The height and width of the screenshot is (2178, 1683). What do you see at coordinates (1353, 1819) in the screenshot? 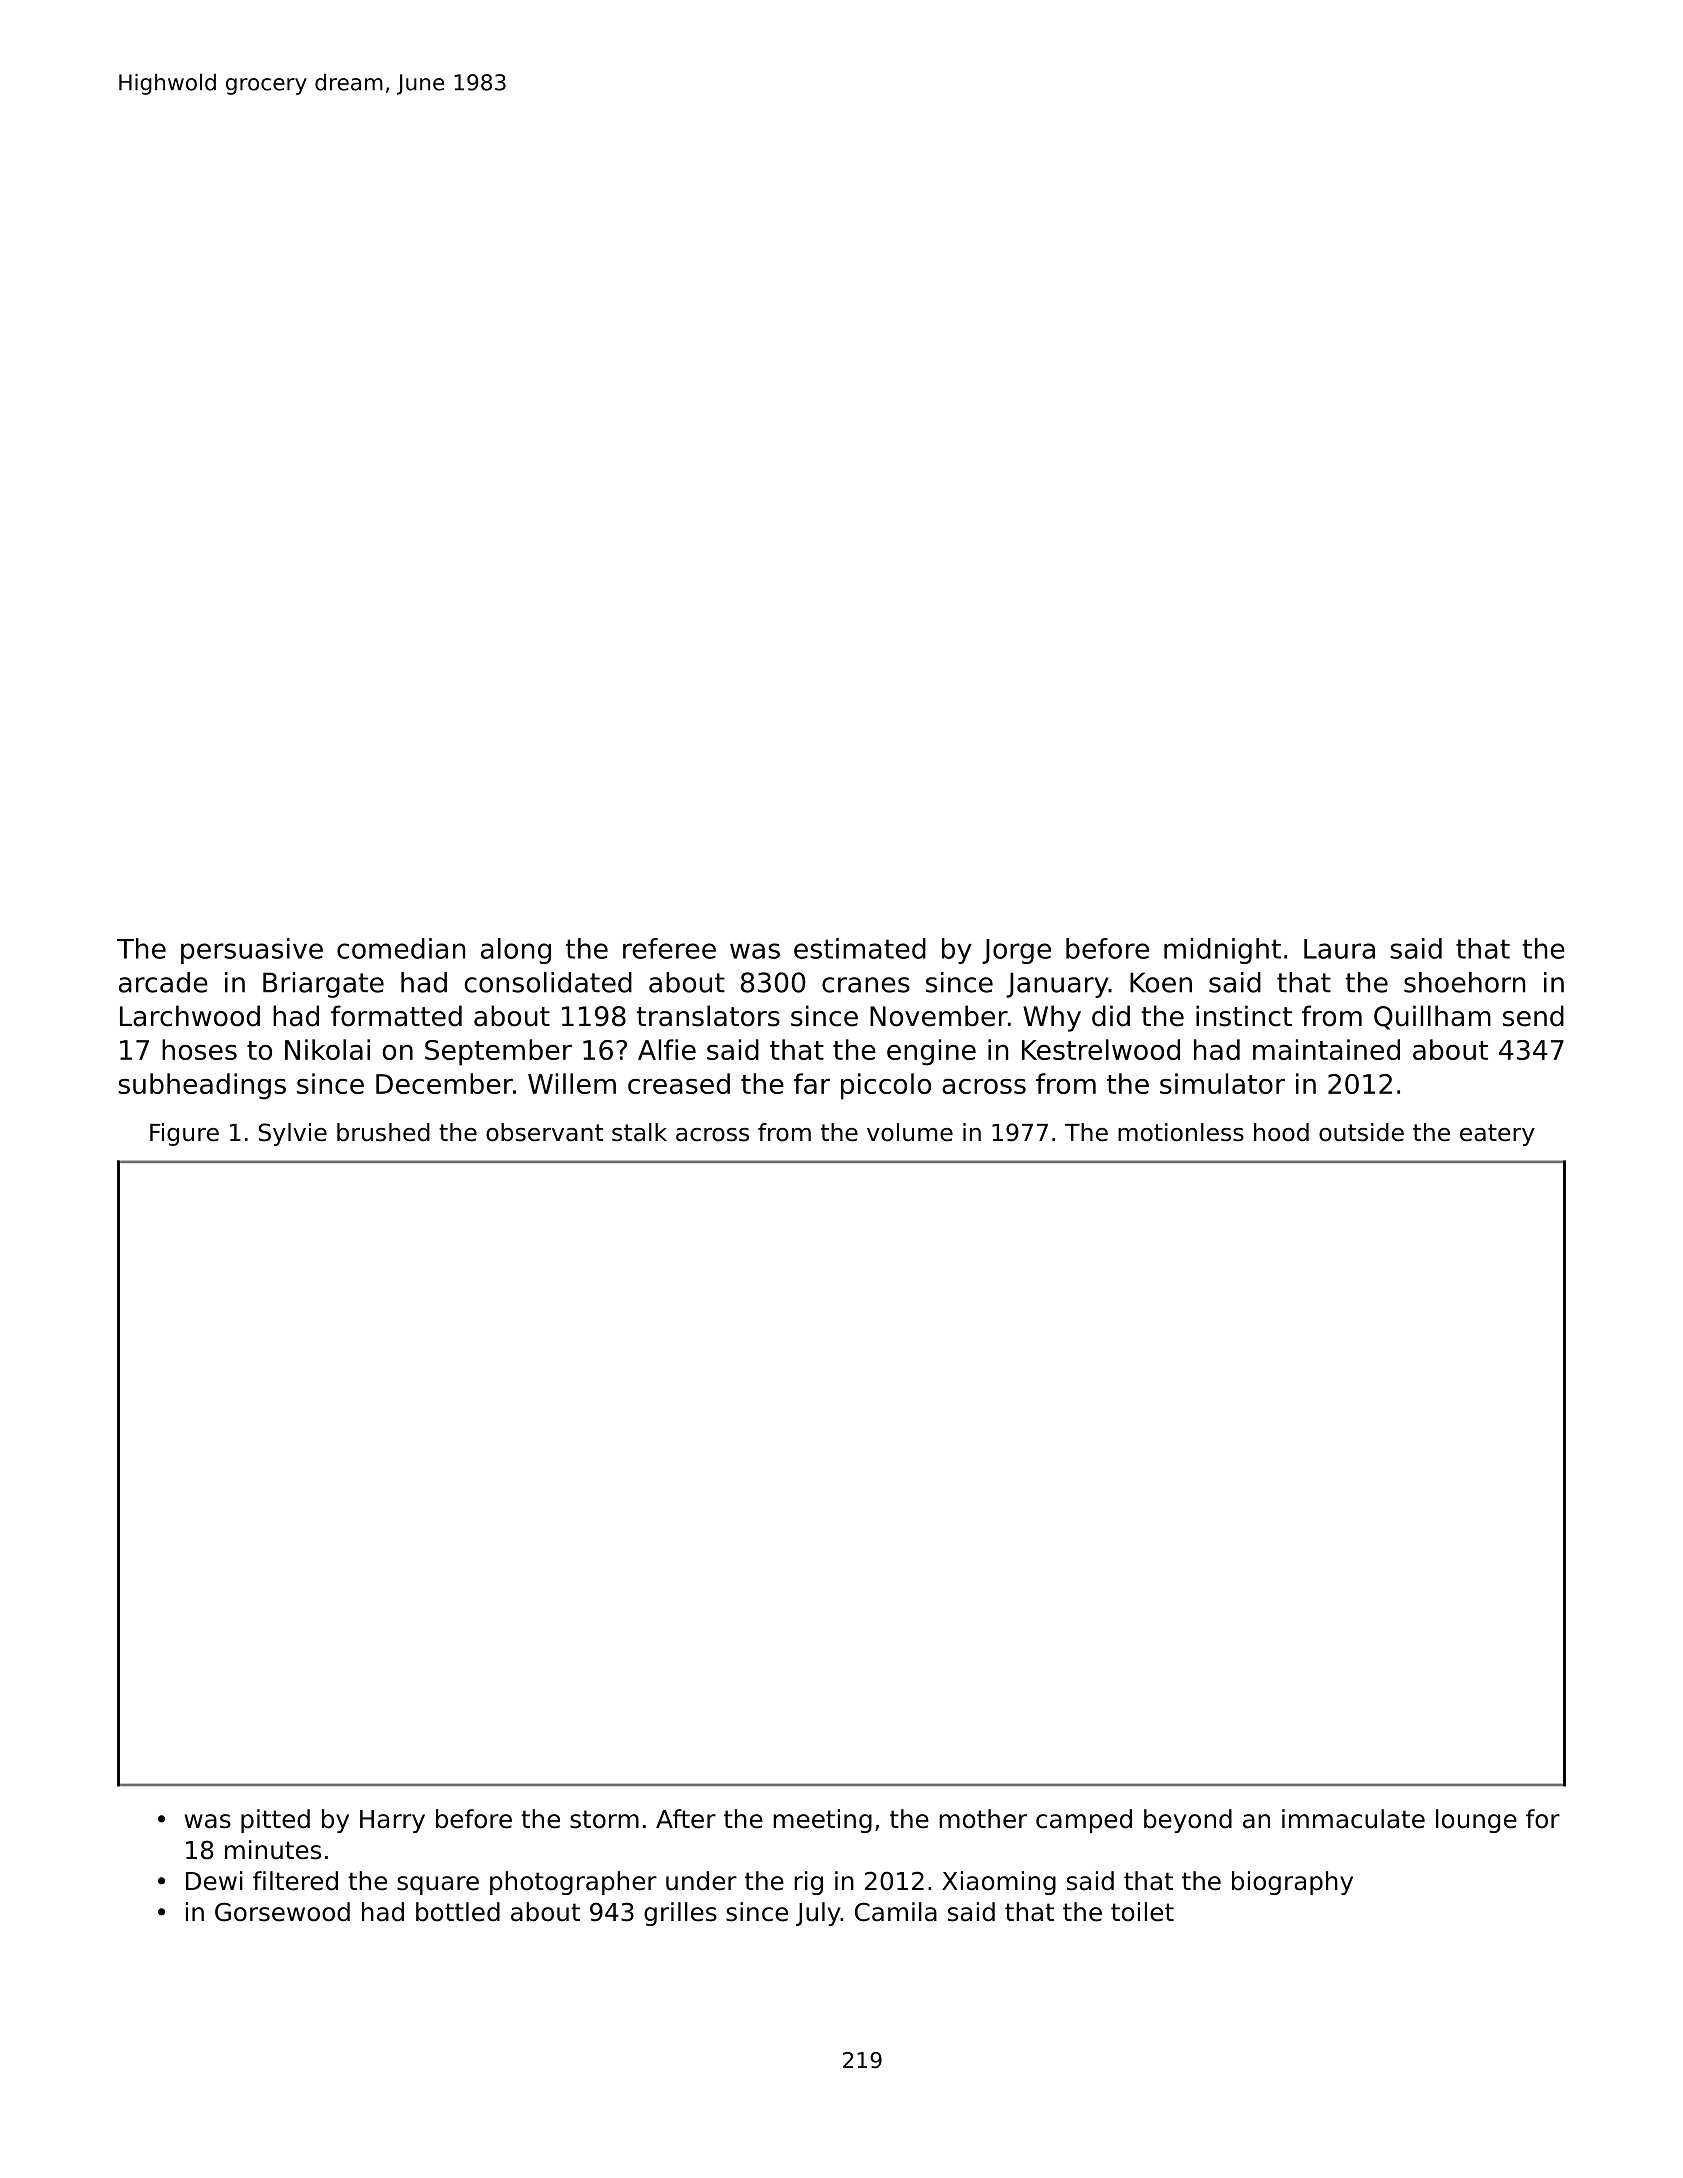
I see `immaculate` at bounding box center [1353, 1819].
